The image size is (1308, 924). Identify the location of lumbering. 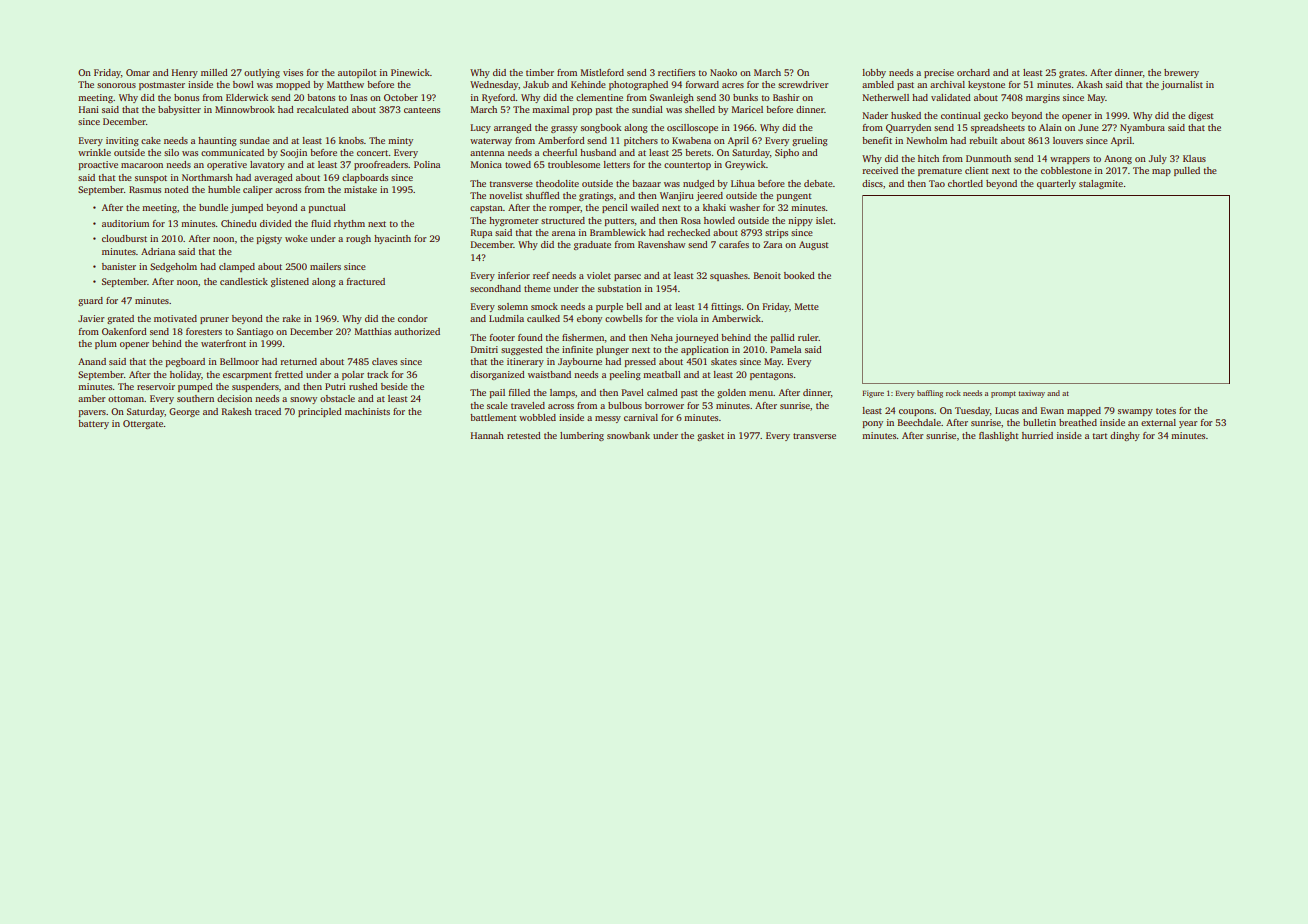
(582, 436).
